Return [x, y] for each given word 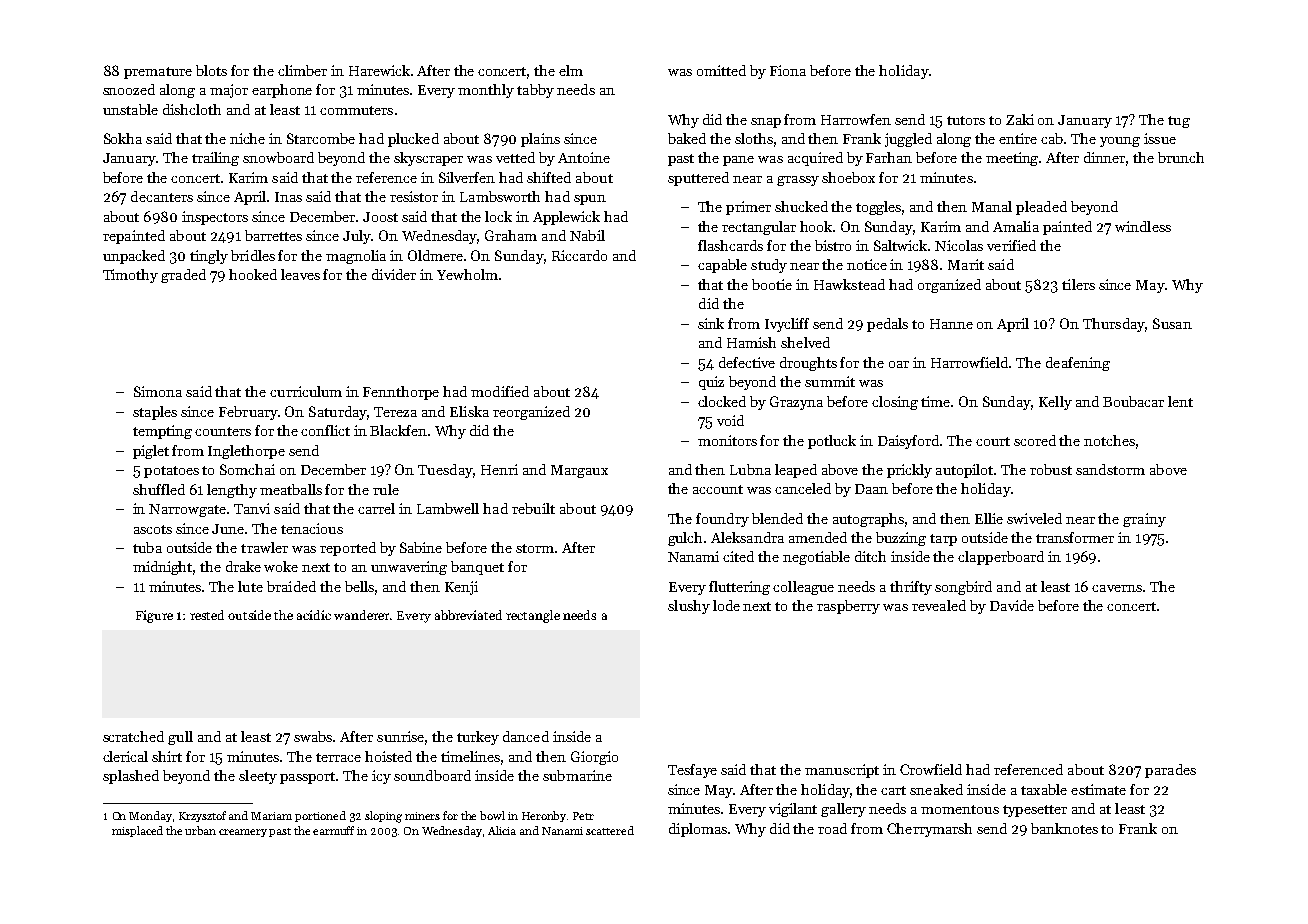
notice [867, 264]
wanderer [362, 615]
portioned [320, 816]
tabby [535, 91]
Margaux [579, 471]
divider [394, 274]
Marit [966, 264]
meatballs [291, 489]
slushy [689, 607]
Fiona [788, 70]
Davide [1012, 605]
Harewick [379, 70]
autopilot [965, 471]
